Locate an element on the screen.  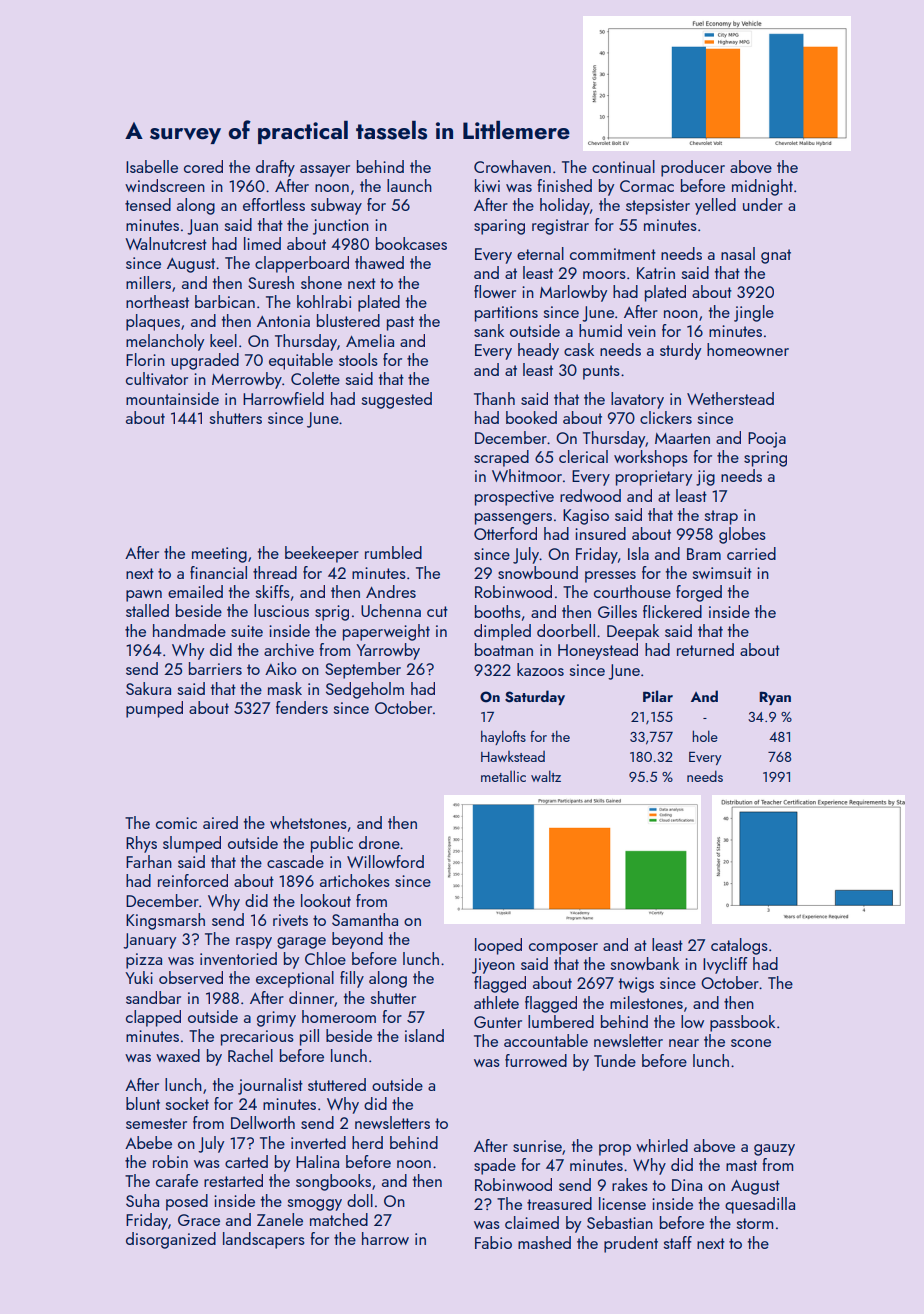
hole is located at coordinates (705, 736).
